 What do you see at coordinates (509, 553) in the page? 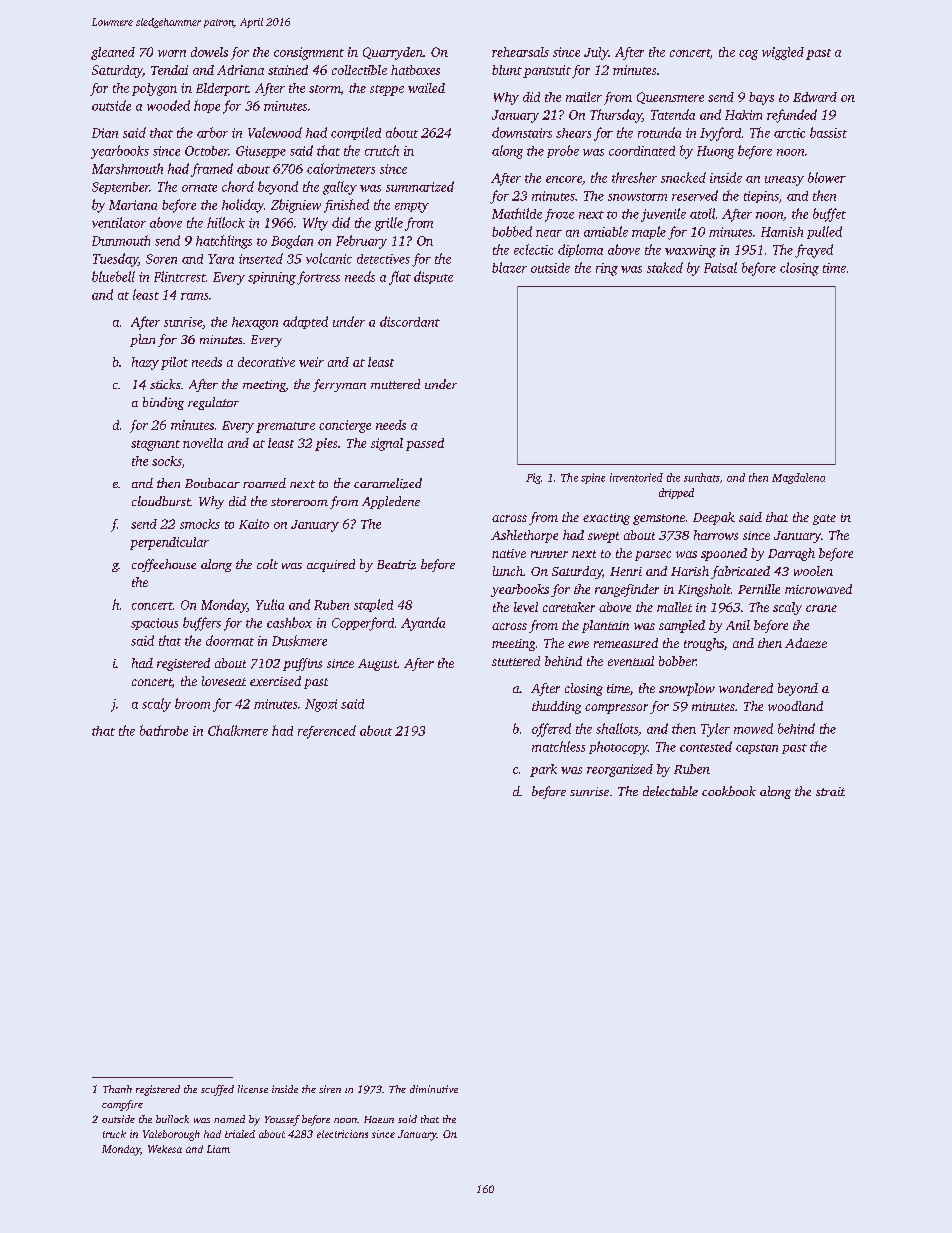
I see `native` at bounding box center [509, 553].
